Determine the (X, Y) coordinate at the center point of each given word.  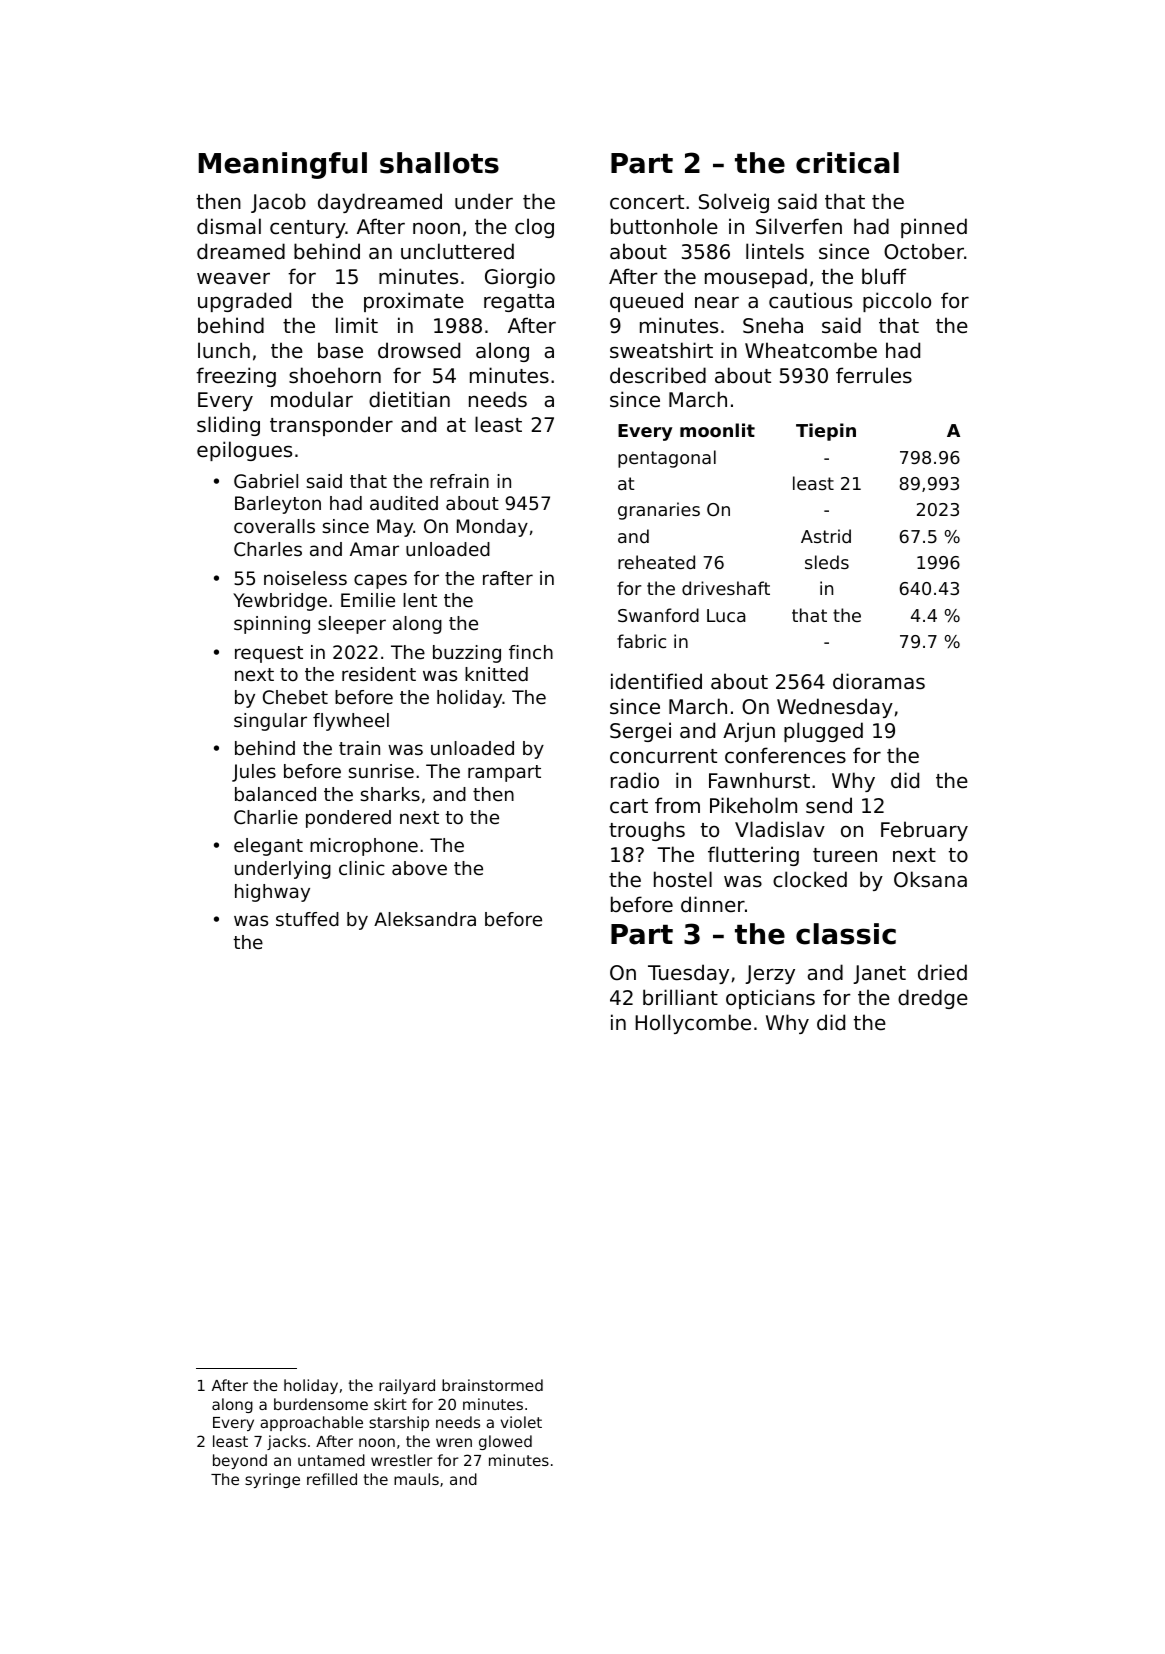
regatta (519, 303)
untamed (331, 1460)
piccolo (897, 302)
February (924, 831)
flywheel (351, 722)
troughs (647, 831)
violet (521, 1422)
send (829, 805)
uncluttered (457, 251)
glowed (505, 1442)
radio (635, 780)
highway (272, 893)
